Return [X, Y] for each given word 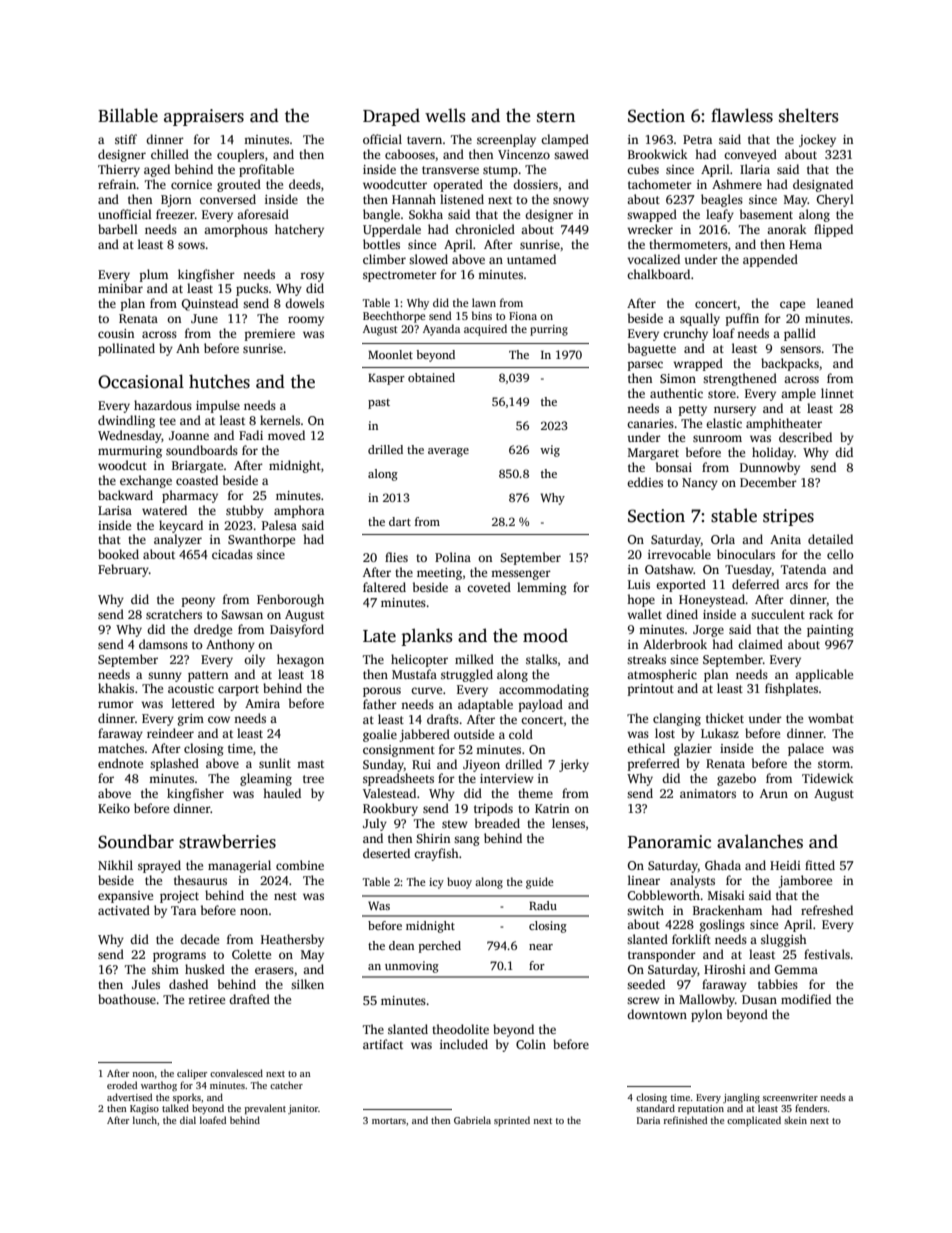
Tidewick [828, 778]
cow [219, 719]
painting [830, 631]
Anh [188, 348]
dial [188, 1120]
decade [199, 939]
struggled [467, 675]
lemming [542, 588]
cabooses [410, 154]
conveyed [750, 155]
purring [549, 330]
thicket [725, 718]
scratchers [174, 614]
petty [693, 410]
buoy [459, 883]
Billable [128, 115]
